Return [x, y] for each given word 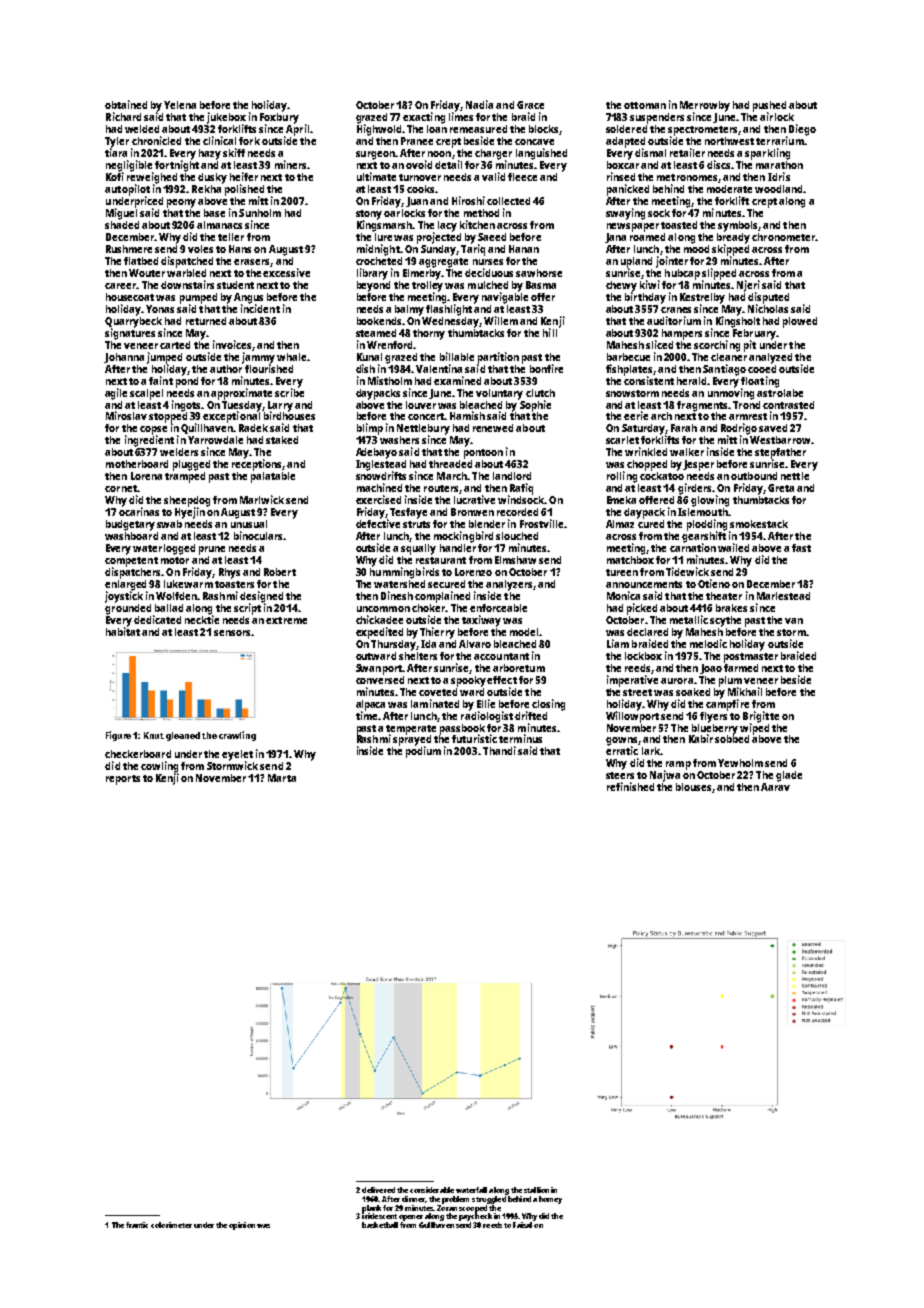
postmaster [751, 658]
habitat [123, 631]
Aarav [775, 787]
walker [687, 452]
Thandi [499, 750]
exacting [424, 118]
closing [548, 705]
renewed [493, 428]
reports [123, 780]
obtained [126, 104]
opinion [242, 1226]
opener [411, 1218]
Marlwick [262, 499]
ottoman [645, 105]
